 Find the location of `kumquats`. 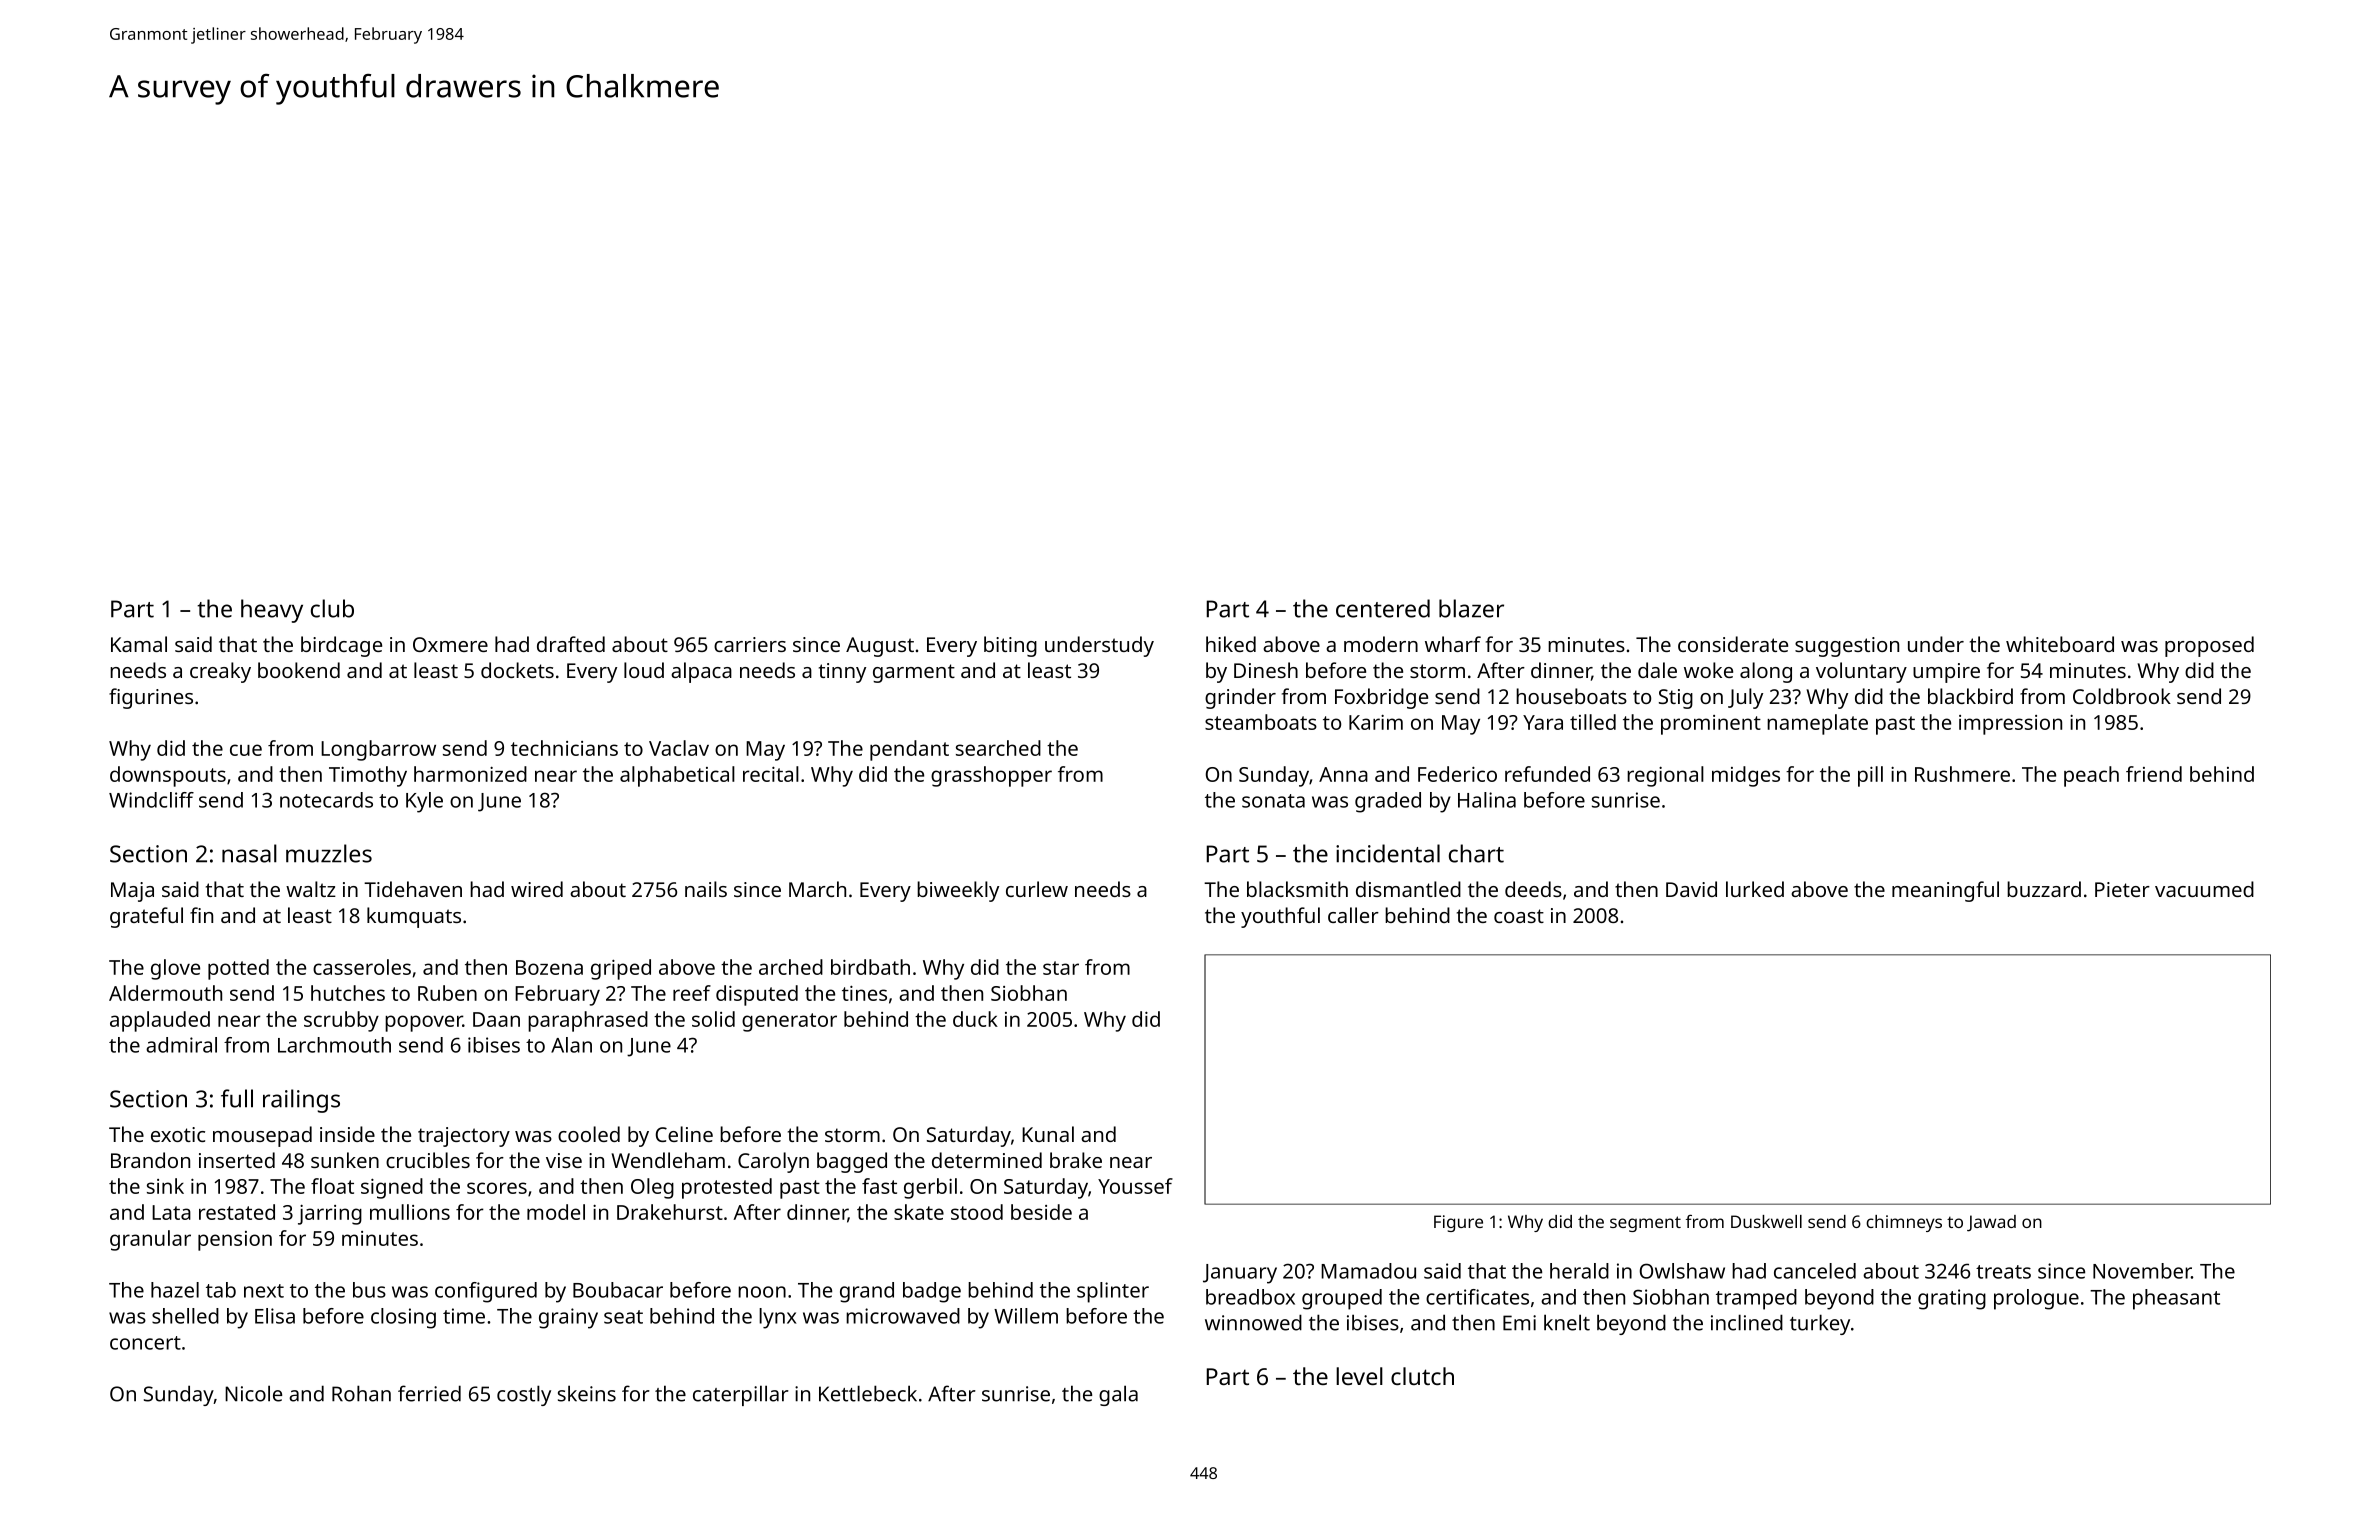

kumquats is located at coordinates (414, 917).
